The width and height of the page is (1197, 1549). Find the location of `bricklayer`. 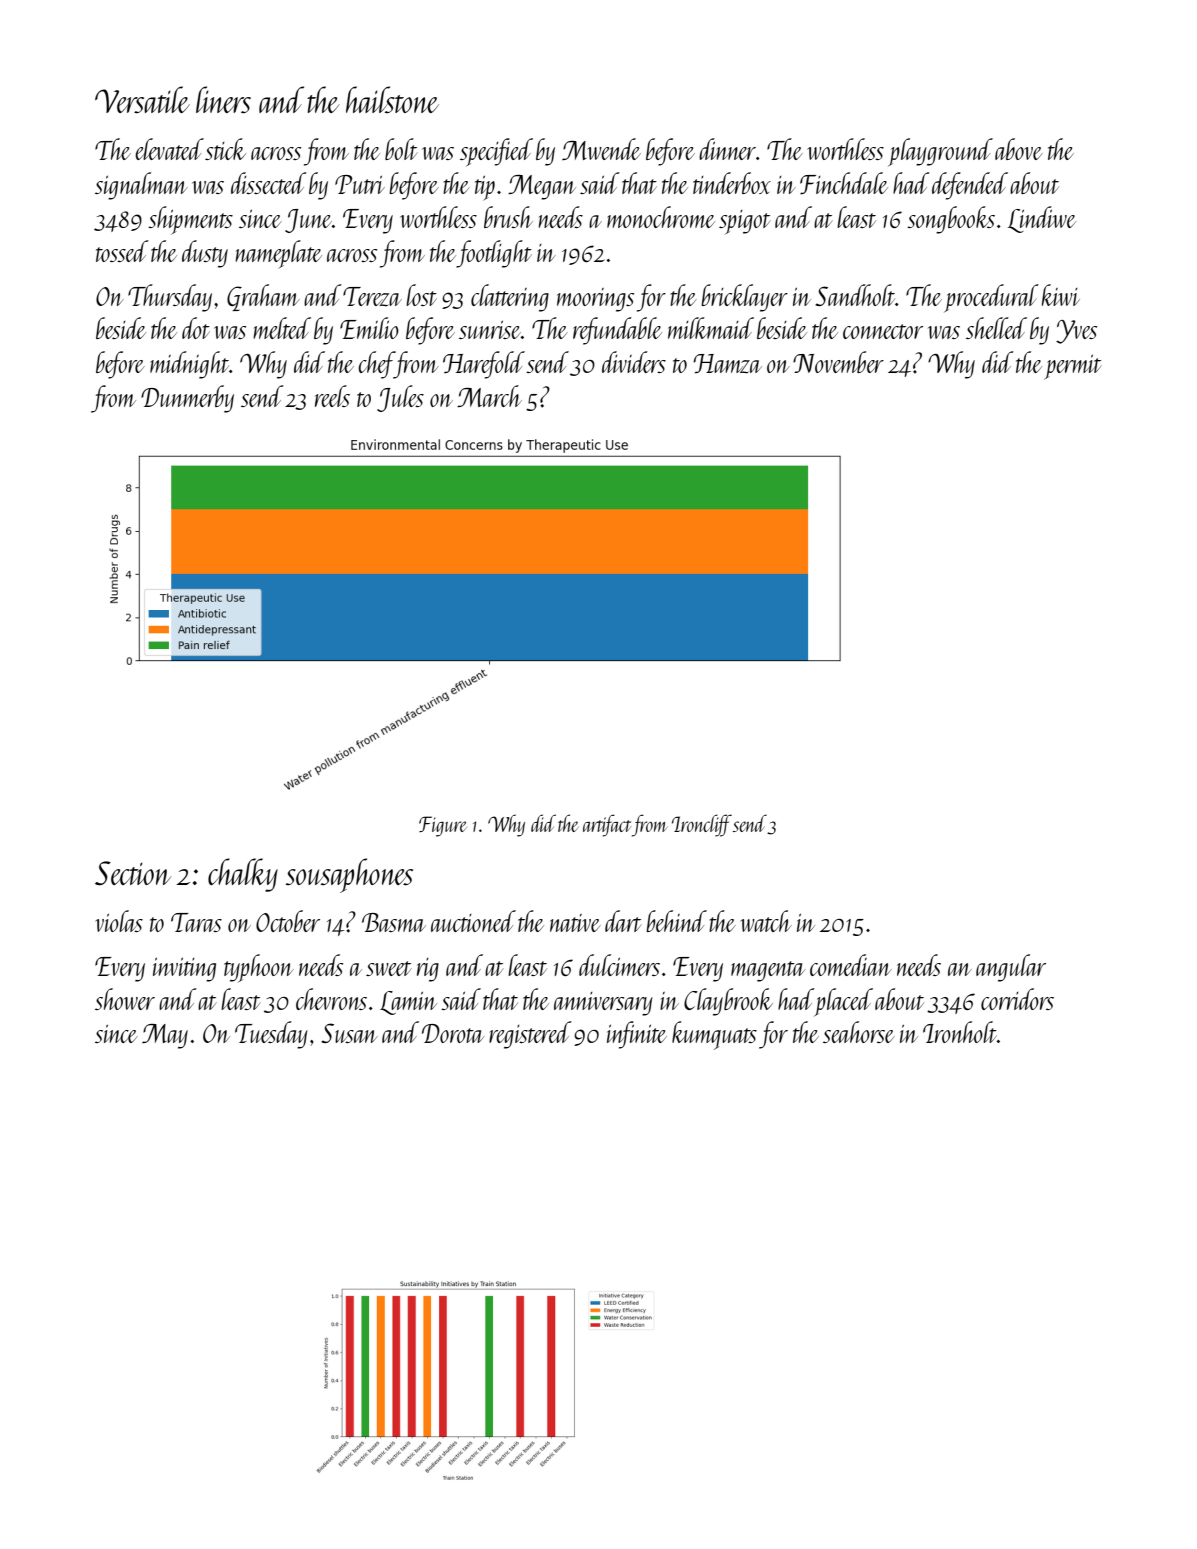

bricklayer is located at coordinates (744, 298).
